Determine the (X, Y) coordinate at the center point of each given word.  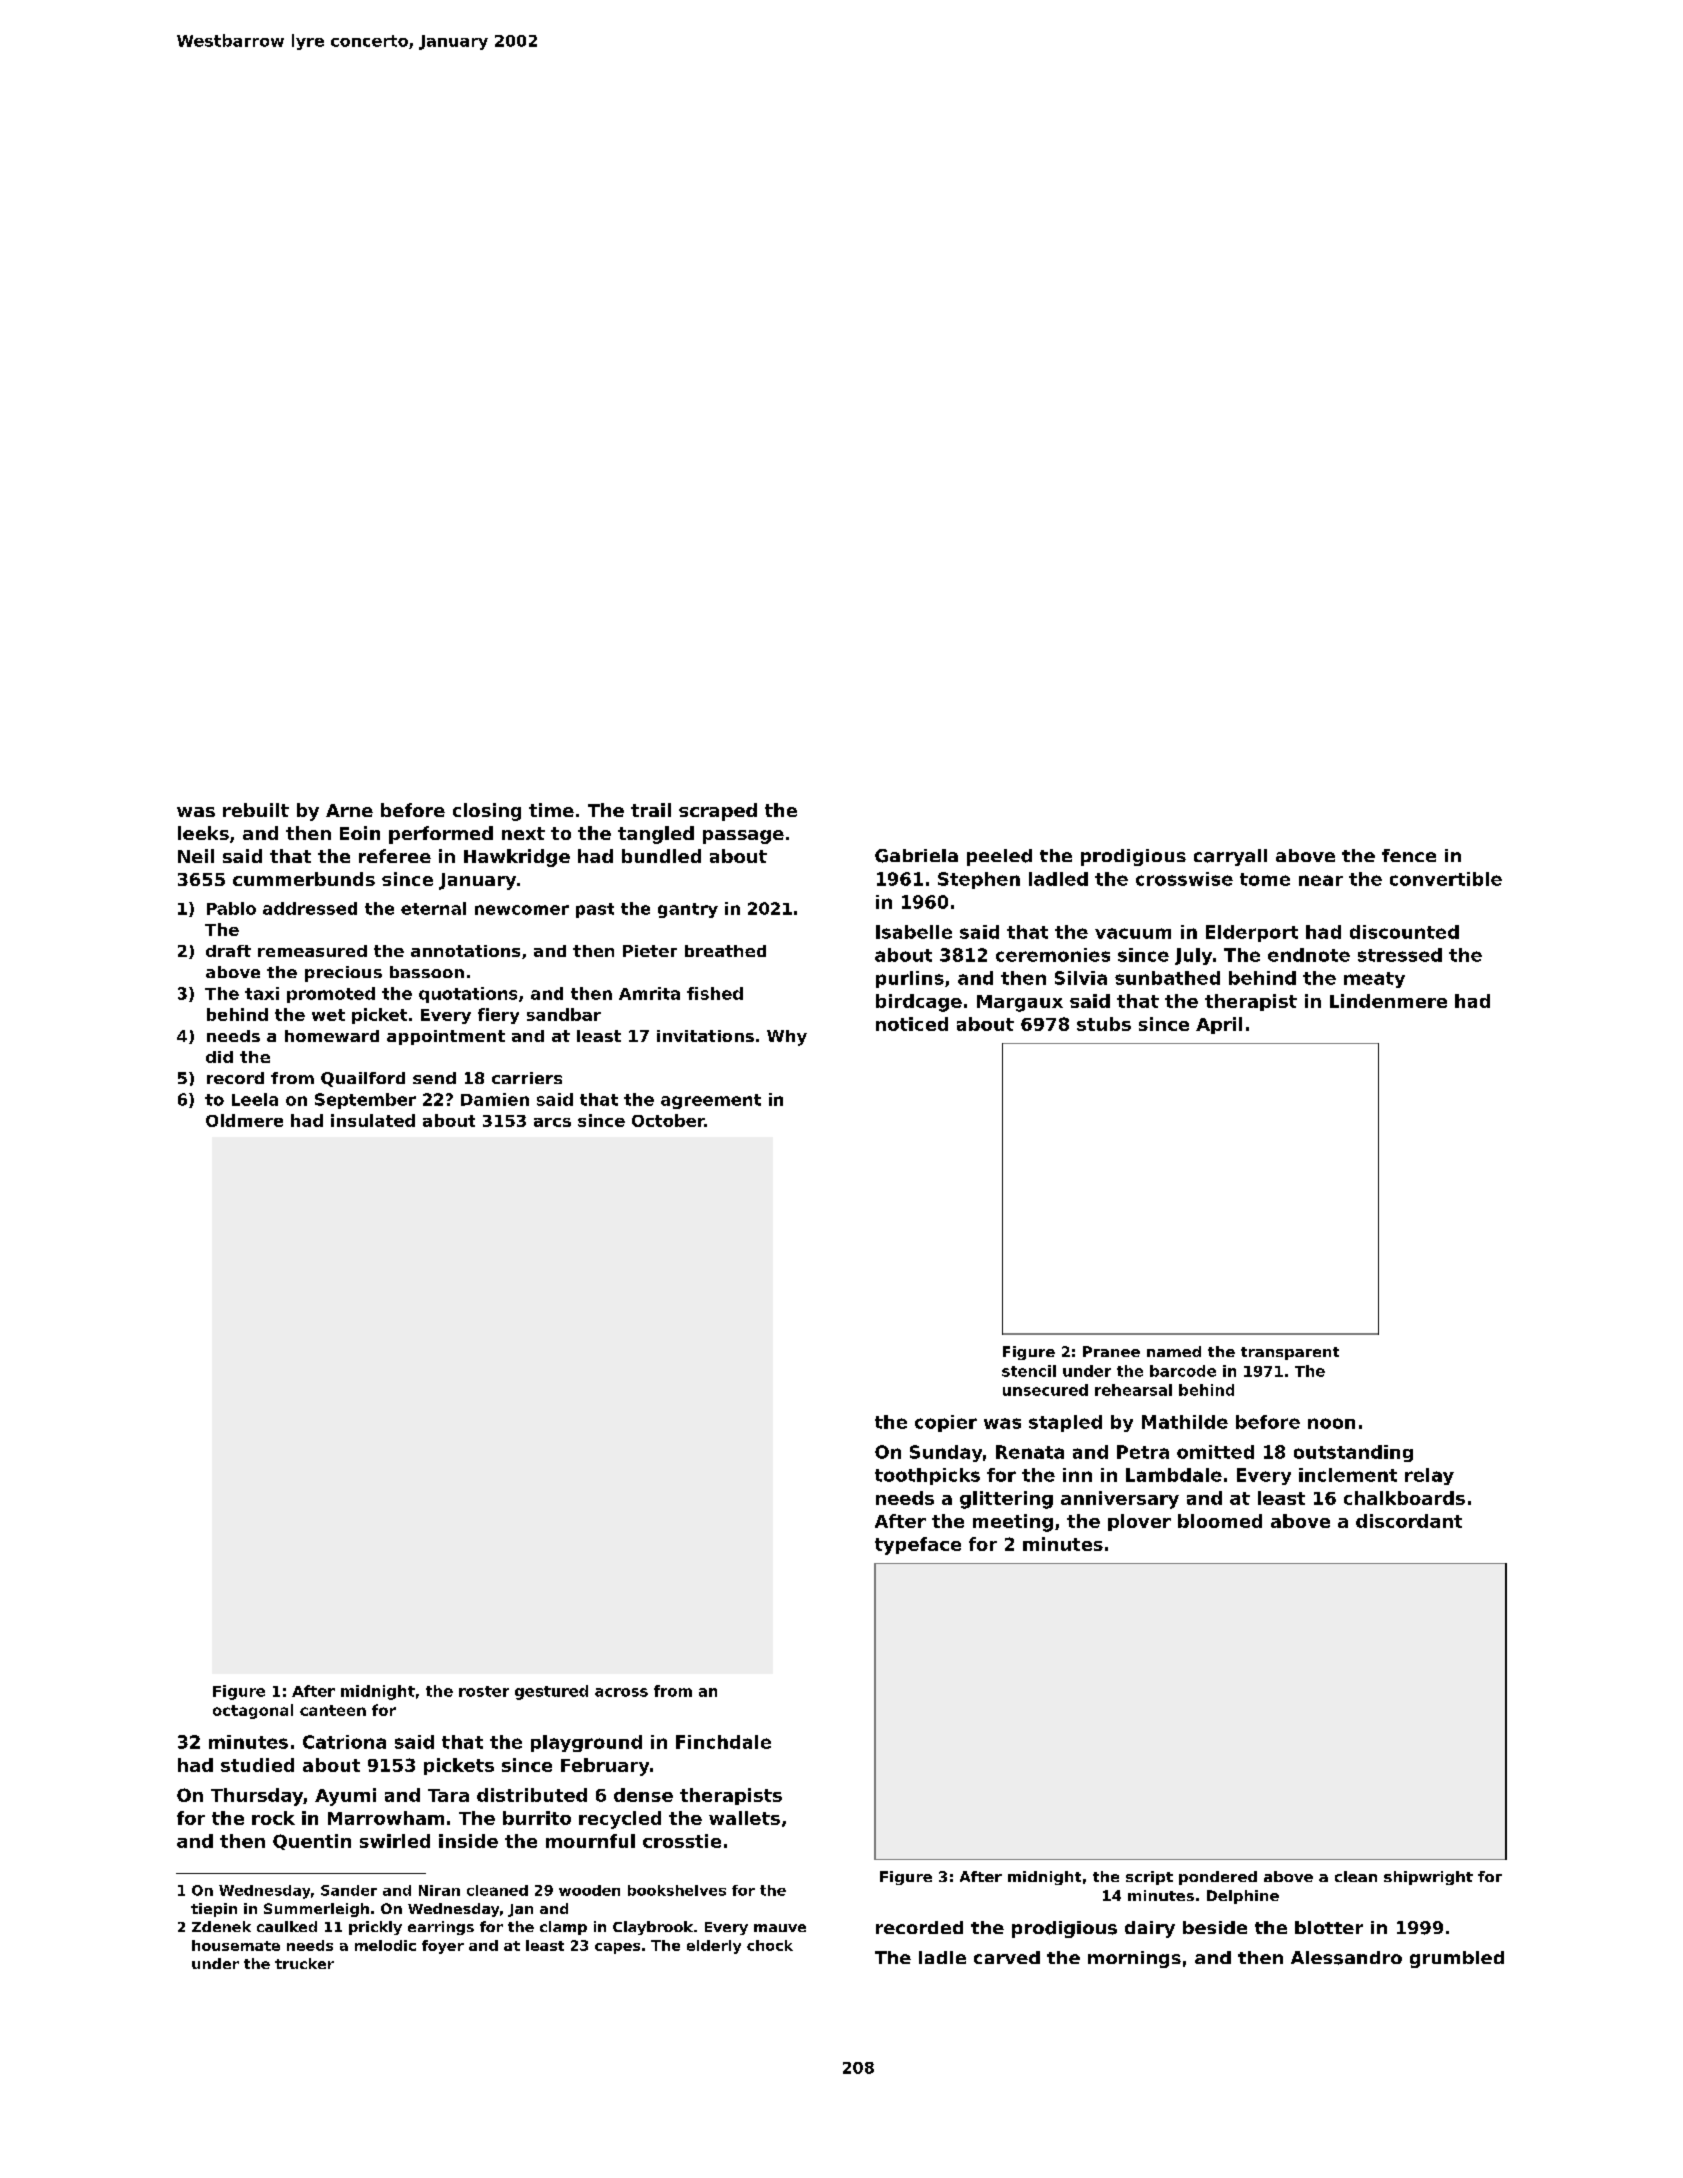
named (1174, 1351)
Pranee (1111, 1351)
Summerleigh (316, 1910)
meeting (1013, 1523)
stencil (1029, 1371)
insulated (373, 1120)
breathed (725, 951)
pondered (1218, 1878)
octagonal (253, 1711)
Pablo (231, 908)
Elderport (1252, 933)
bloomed (1220, 1521)
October (668, 1120)
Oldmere (244, 1120)
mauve (780, 1928)
